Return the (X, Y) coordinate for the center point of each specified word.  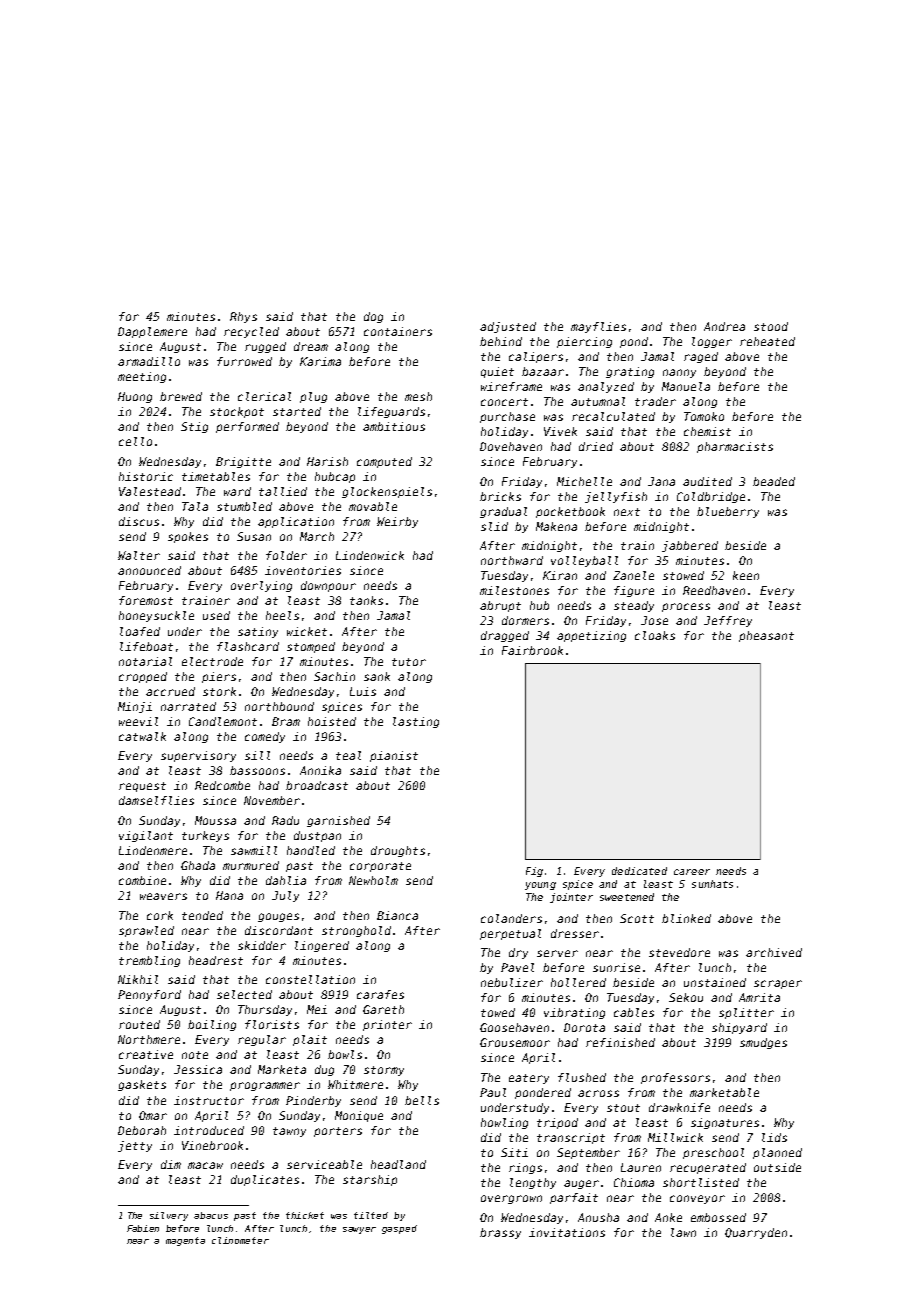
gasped (399, 1229)
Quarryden (756, 1233)
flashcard (248, 646)
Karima (320, 361)
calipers (536, 357)
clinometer (240, 1240)
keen (746, 575)
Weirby (397, 522)
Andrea (724, 326)
